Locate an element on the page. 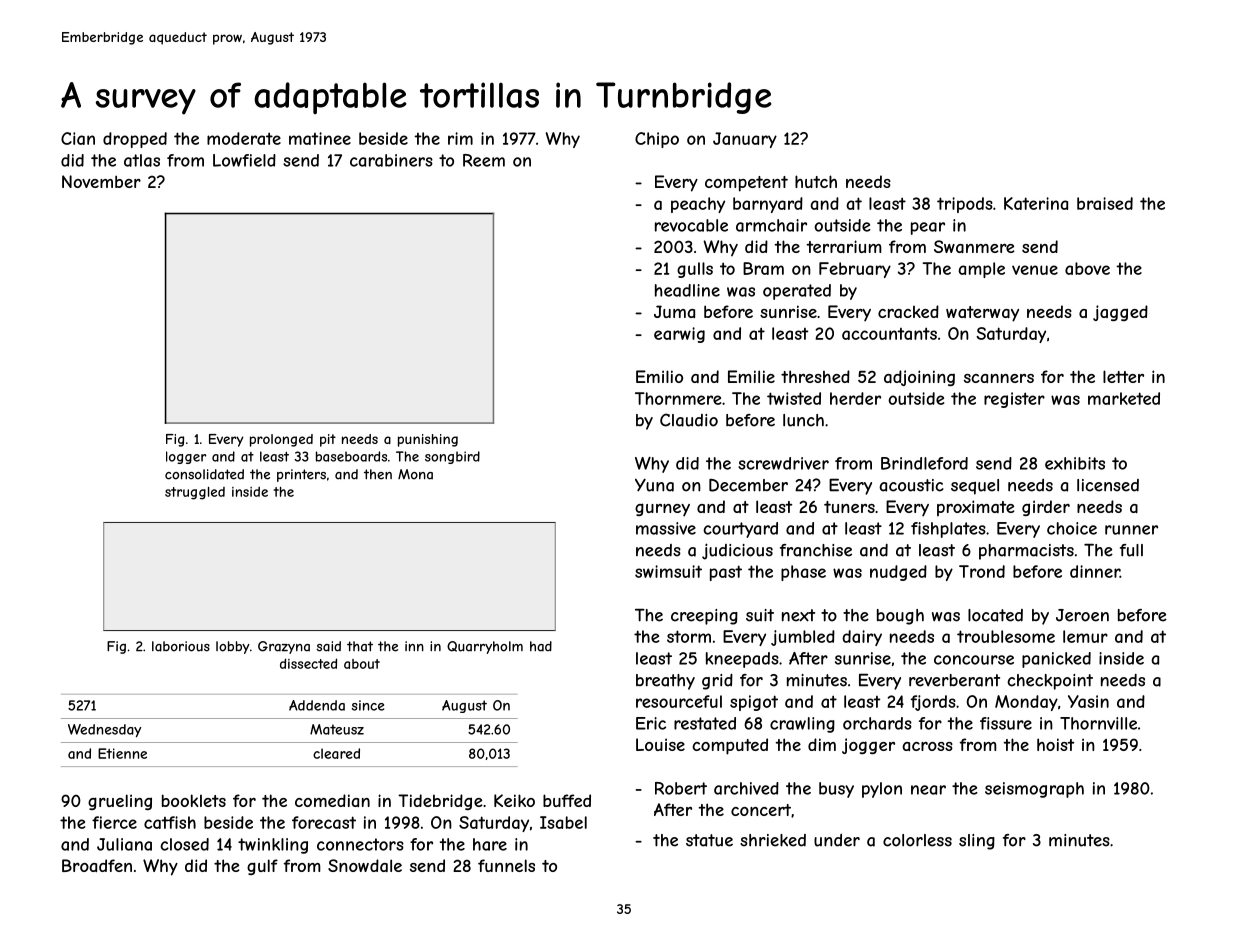 The width and height of the document is (1233, 952). pit is located at coordinates (328, 440).
